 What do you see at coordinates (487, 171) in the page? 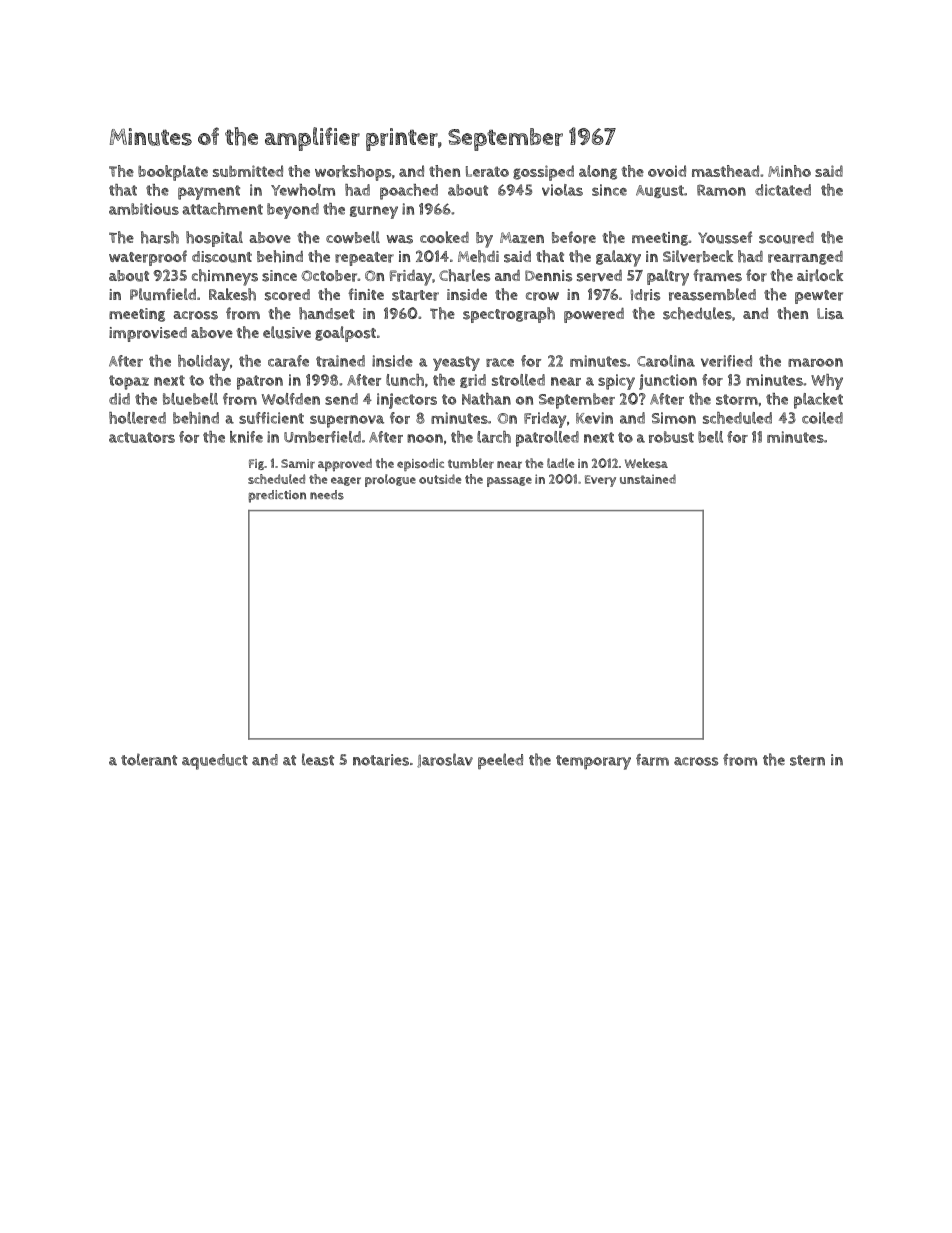
I see `Lerato` at bounding box center [487, 171].
